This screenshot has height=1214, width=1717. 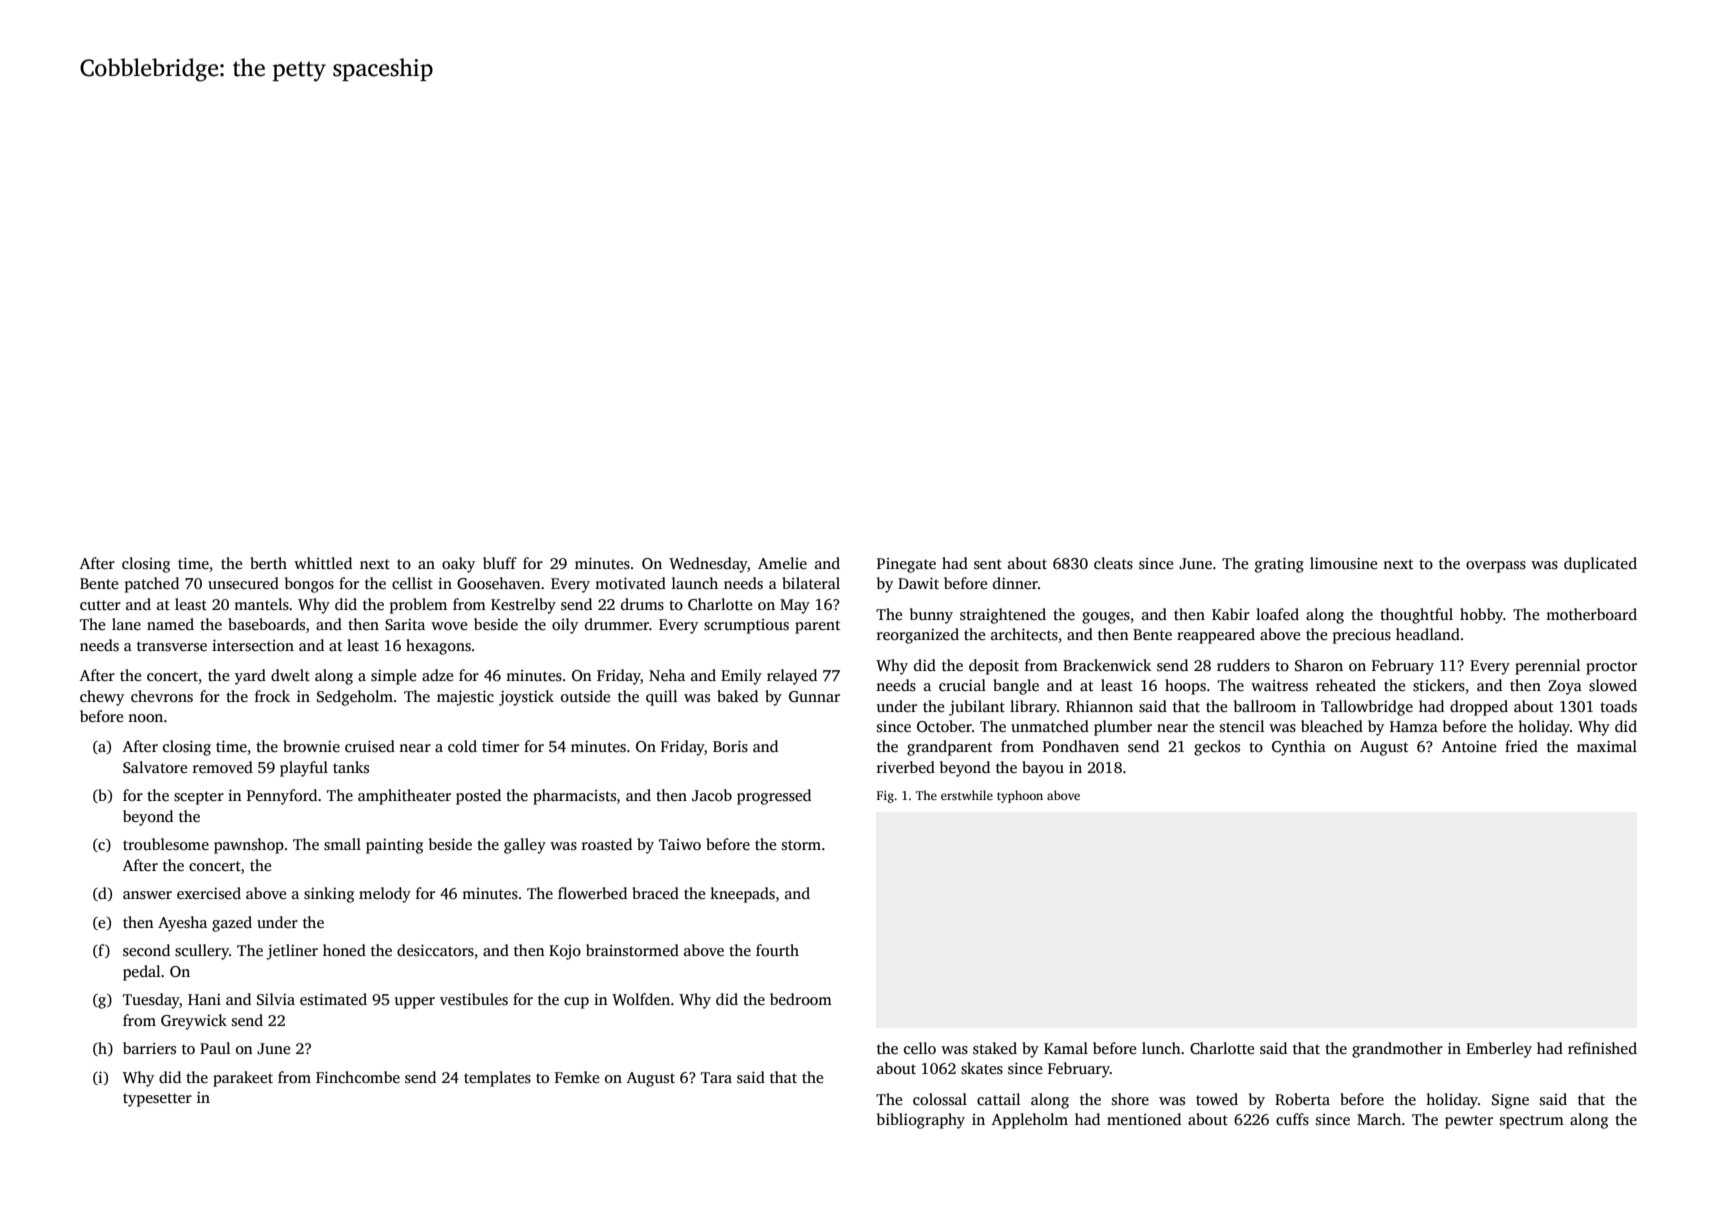 What do you see at coordinates (1591, 614) in the screenshot?
I see `motherboard` at bounding box center [1591, 614].
